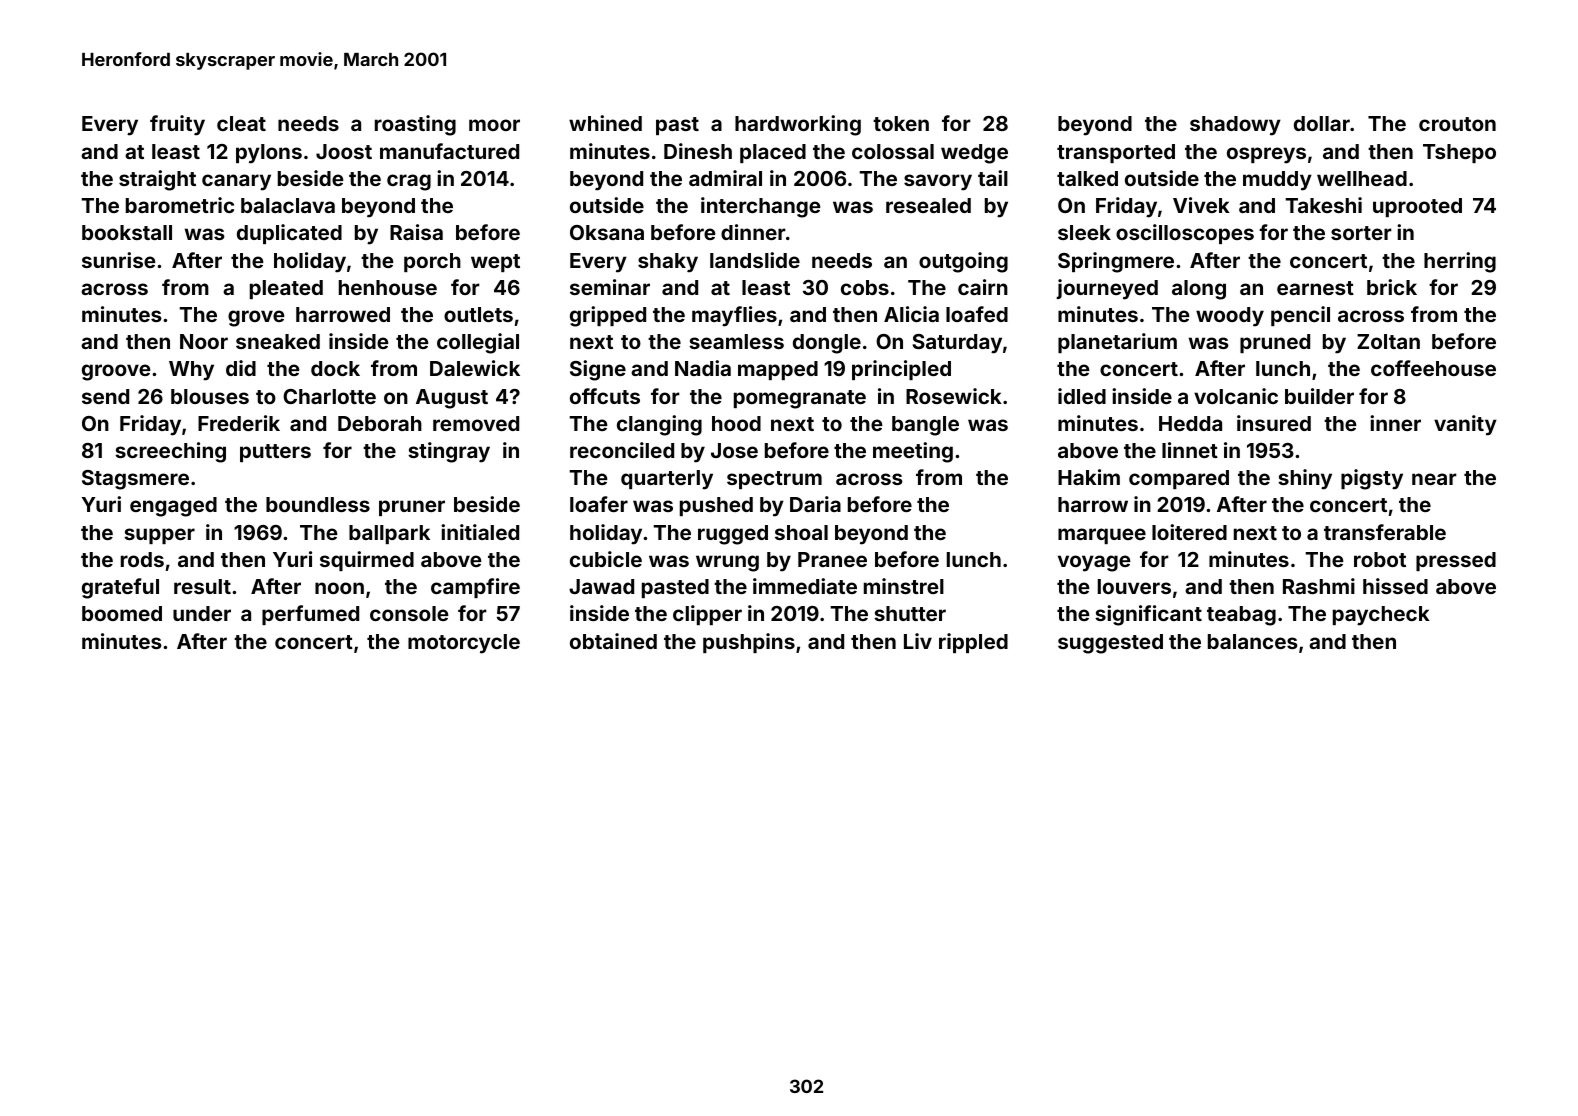 Image resolution: width=1578 pixels, height=1116 pixels. I want to click on Jose, so click(734, 450).
